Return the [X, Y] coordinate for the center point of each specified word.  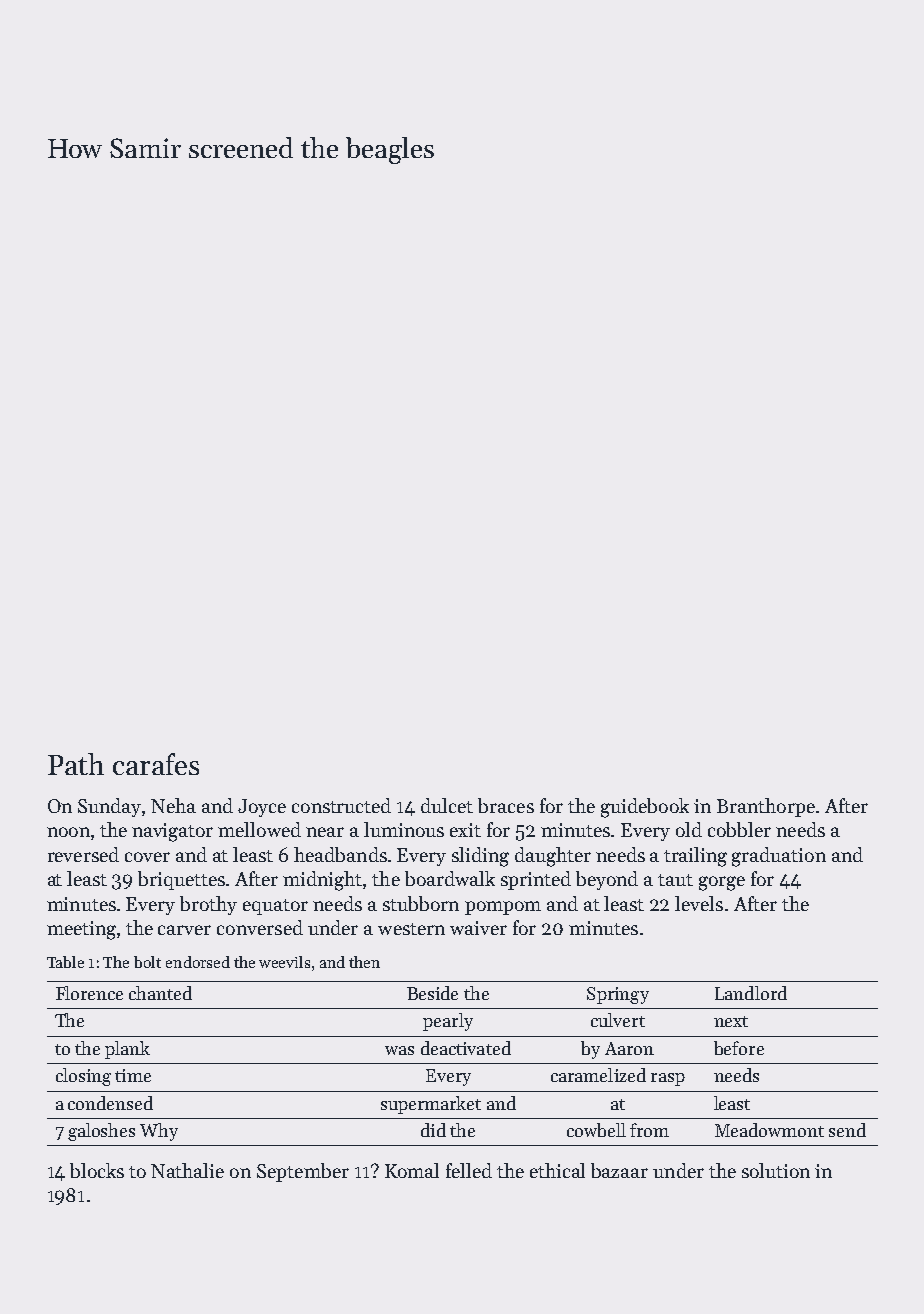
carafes [156, 764]
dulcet [447, 805]
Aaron [629, 1048]
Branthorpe [766, 807]
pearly [448, 1022]
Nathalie [187, 1170]
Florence [89, 993]
